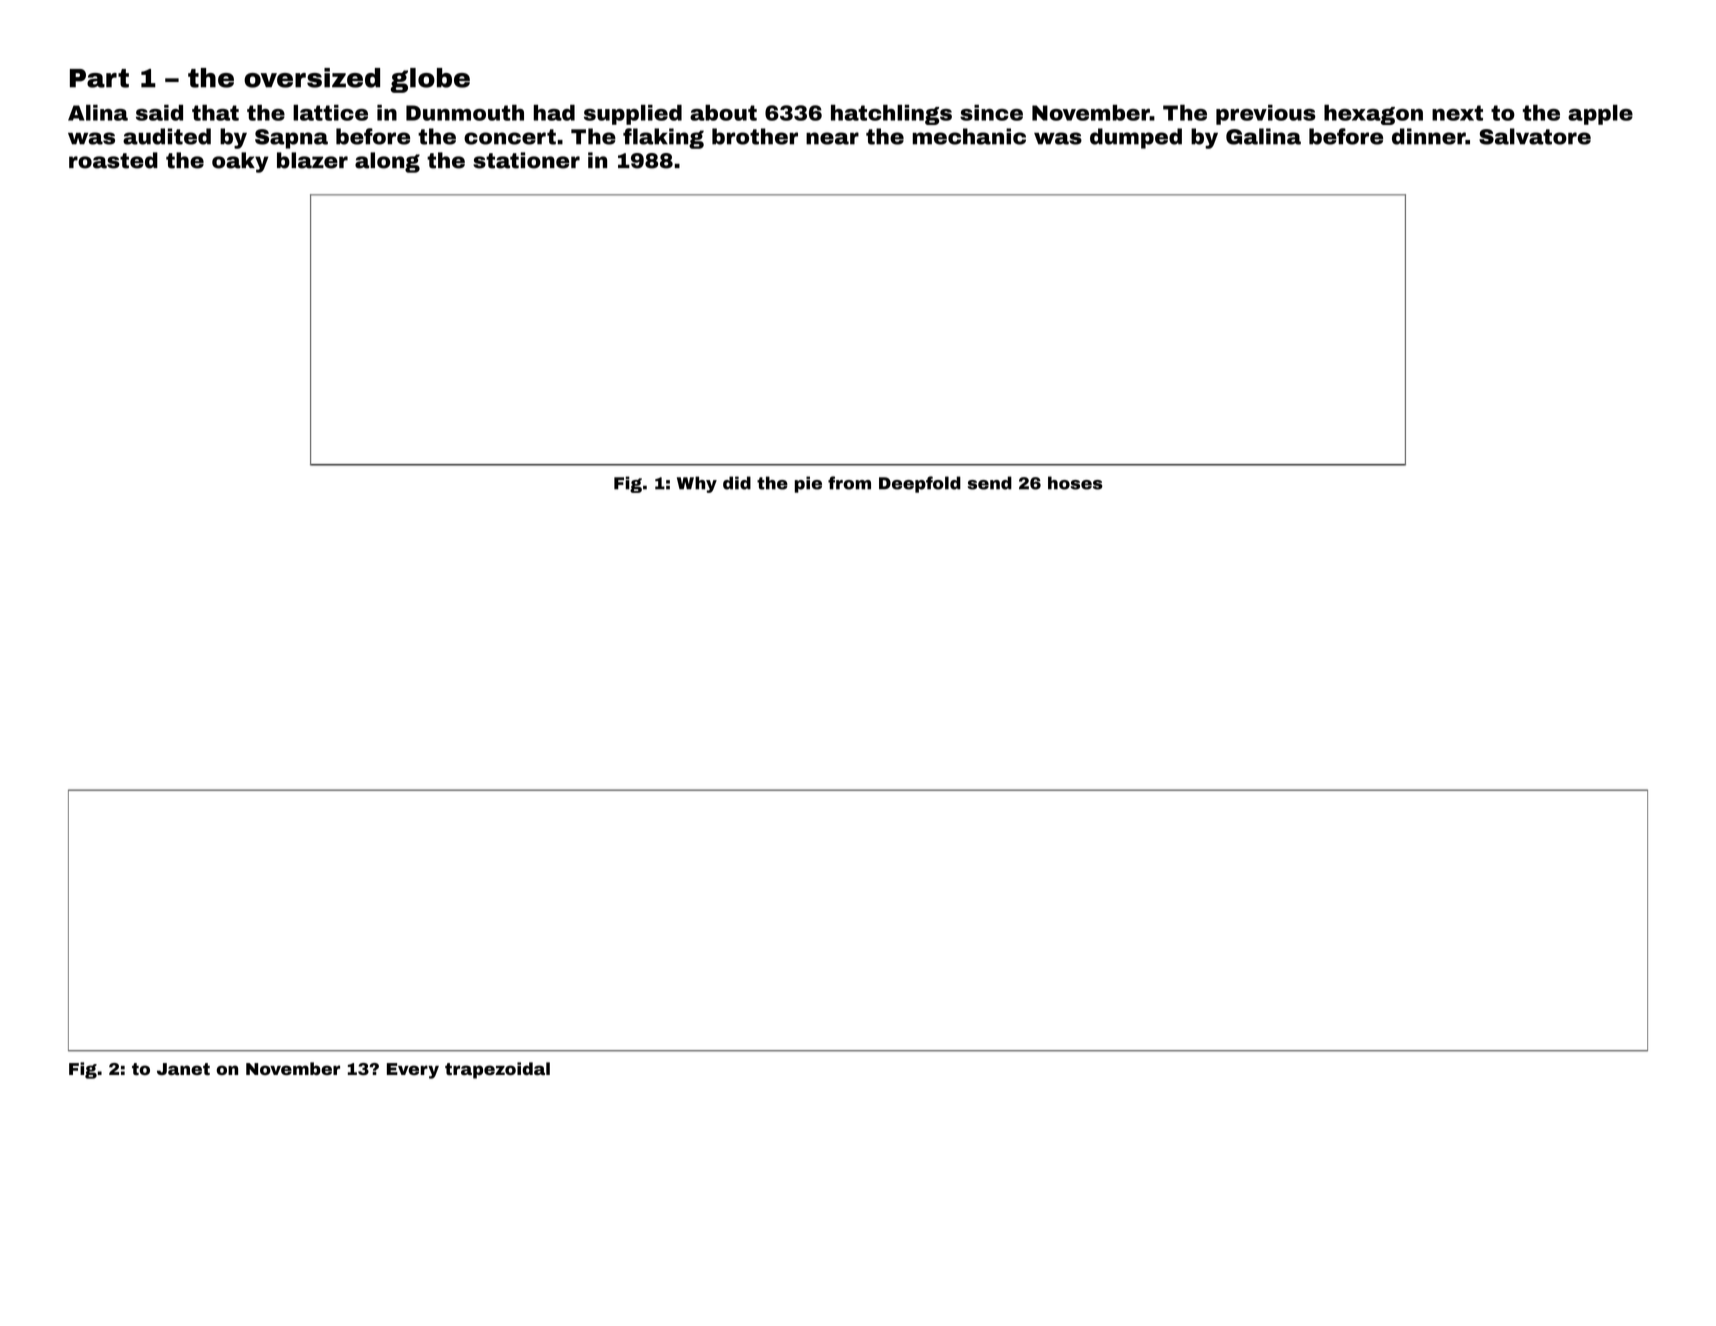 Image resolution: width=1716 pixels, height=1326 pixels. What do you see at coordinates (183, 1069) in the screenshot?
I see `Janet` at bounding box center [183, 1069].
